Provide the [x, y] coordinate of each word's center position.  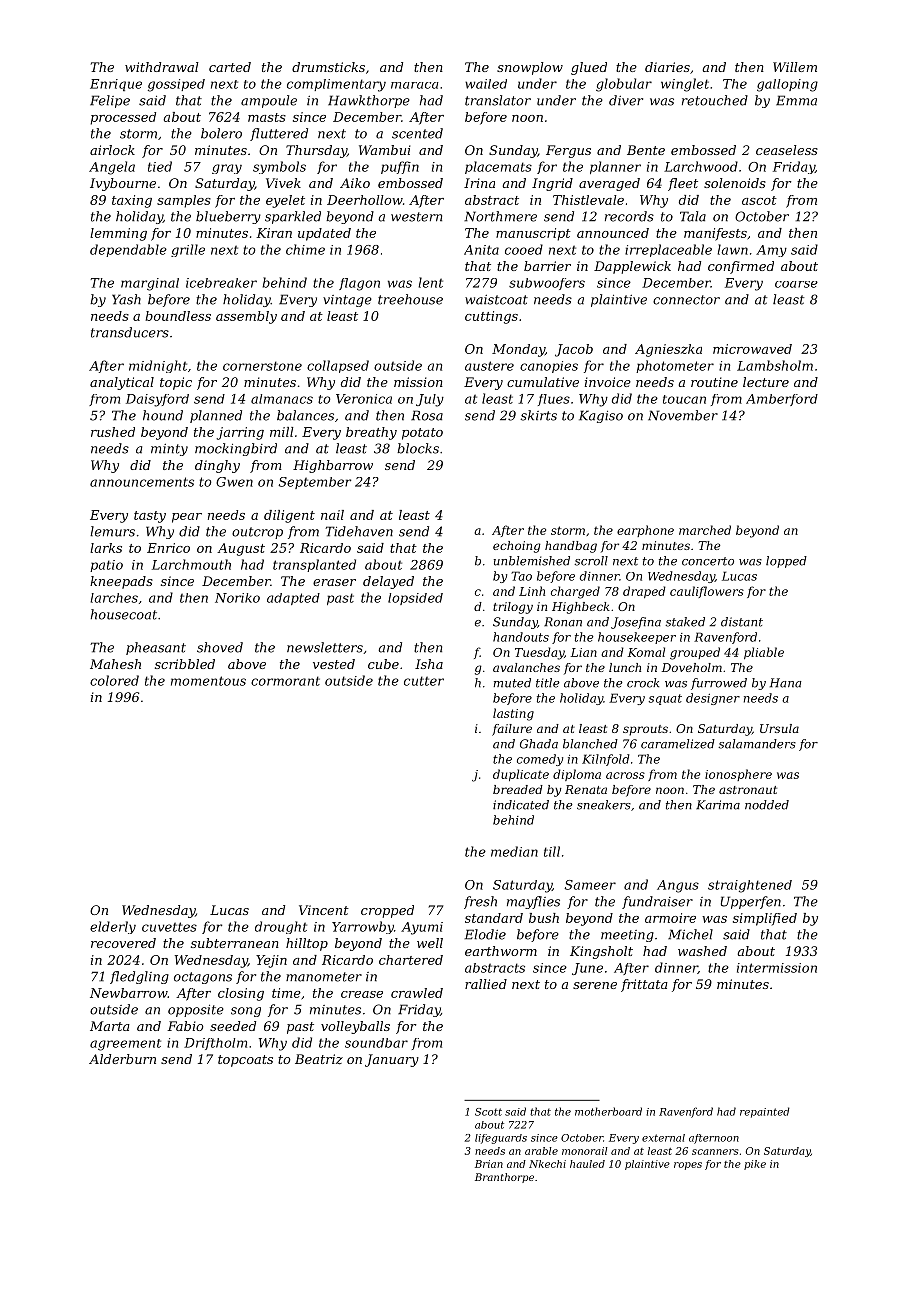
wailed [486, 84]
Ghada [539, 744]
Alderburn [122, 1059]
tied [160, 166]
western [416, 217]
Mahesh [115, 664]
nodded [767, 805]
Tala [693, 216]
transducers [130, 332]
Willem [795, 67]
